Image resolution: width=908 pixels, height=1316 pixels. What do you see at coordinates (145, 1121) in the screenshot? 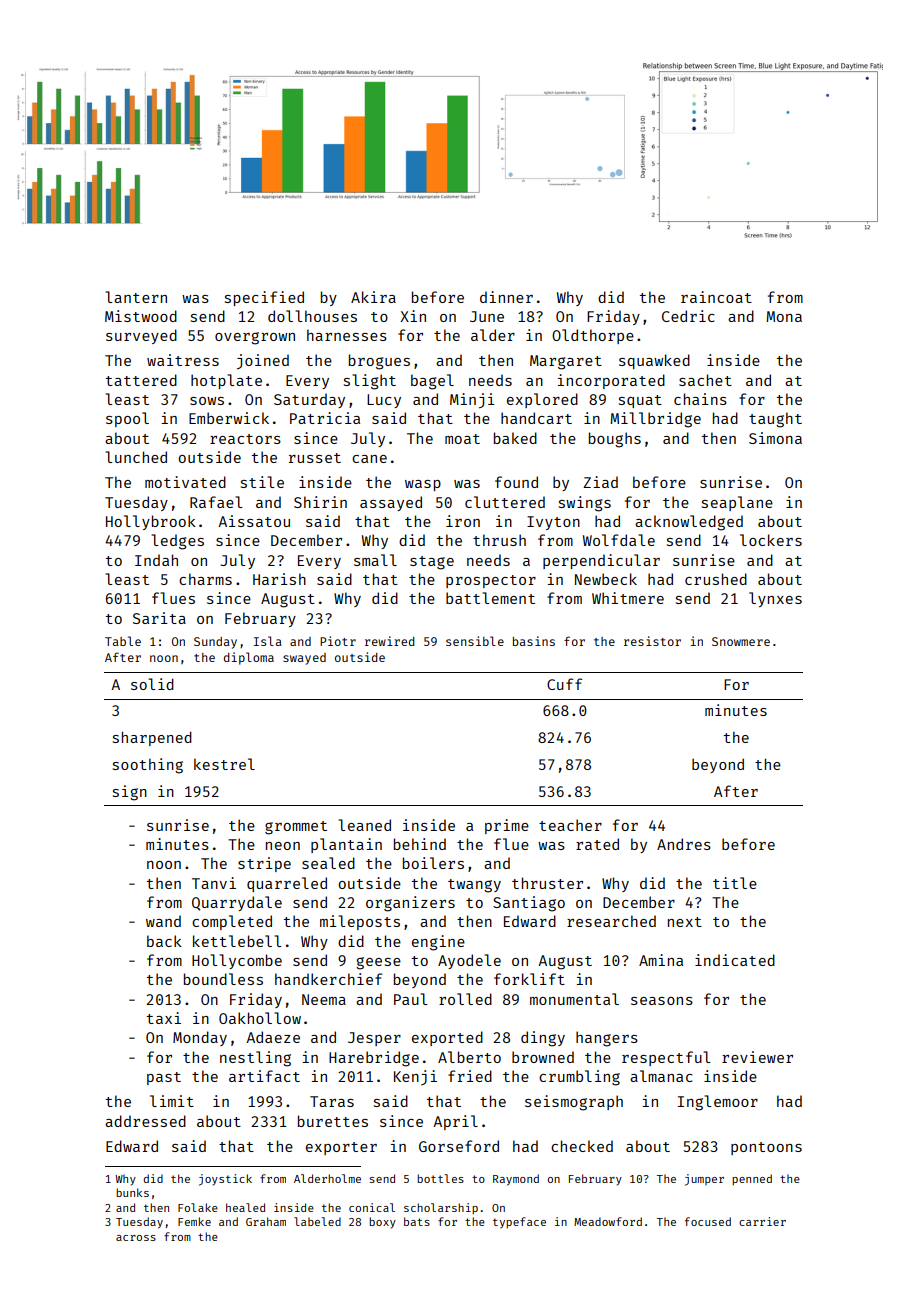
I see `addressed` at bounding box center [145, 1121].
